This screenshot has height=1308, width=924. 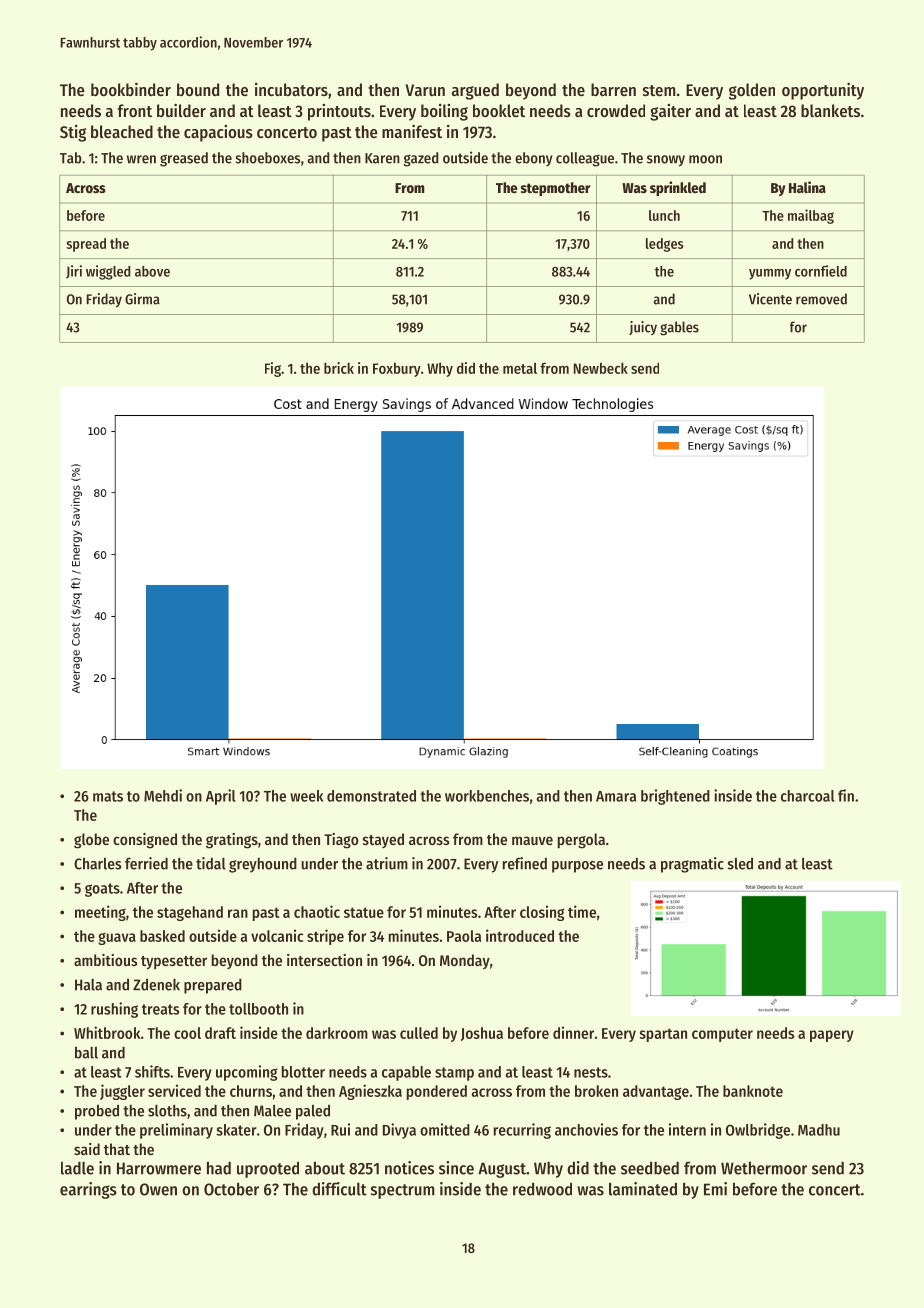 I want to click on draft, so click(x=220, y=1033).
